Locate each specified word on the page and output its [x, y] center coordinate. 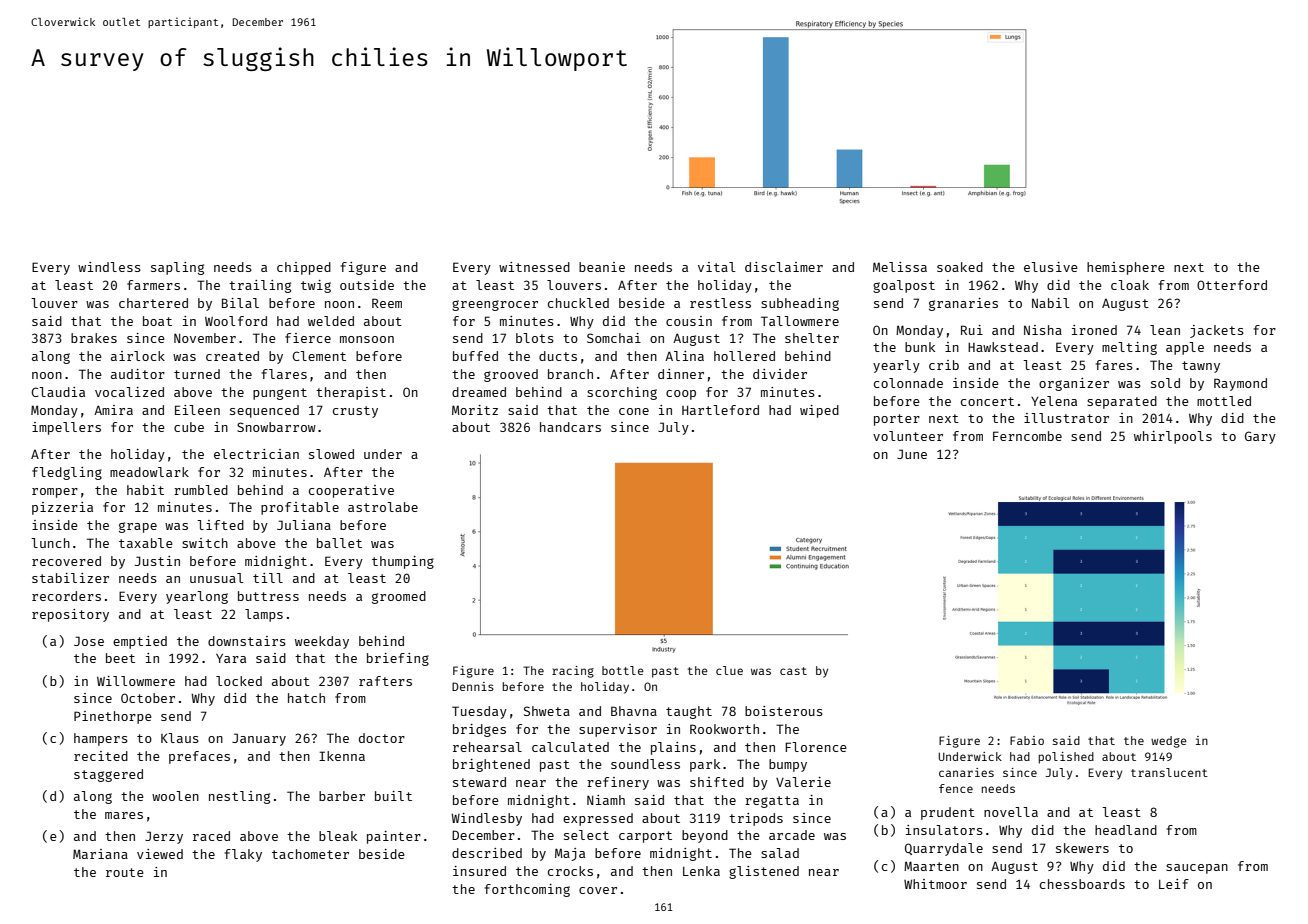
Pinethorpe [113, 717]
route [125, 872]
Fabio [1027, 740]
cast [793, 671]
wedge [1169, 742]
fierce [308, 338]
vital [716, 267]
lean [1165, 330]
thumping [403, 562]
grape [138, 527]
